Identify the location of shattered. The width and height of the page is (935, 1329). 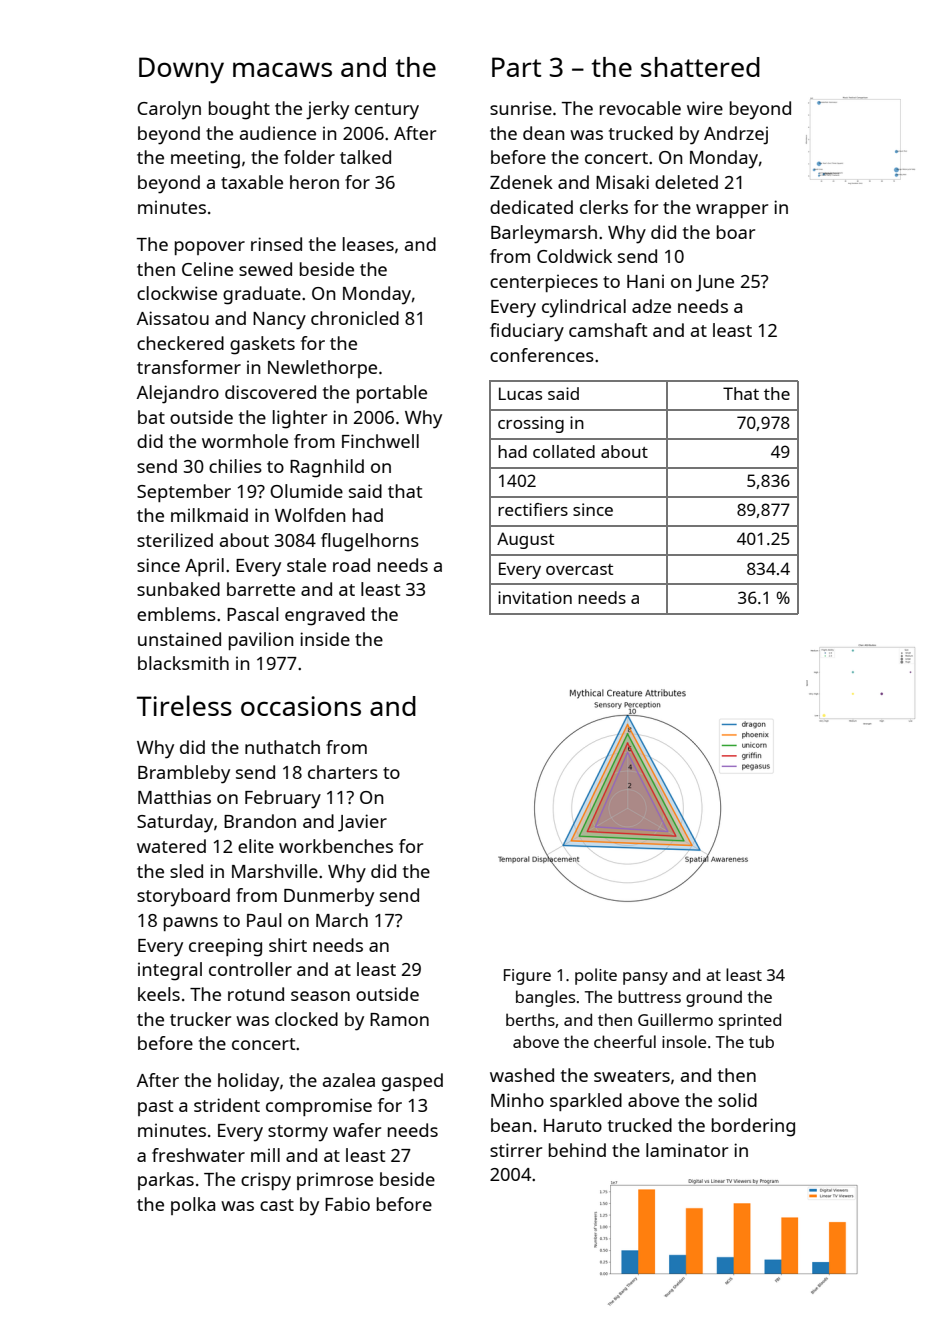
(700, 67).
